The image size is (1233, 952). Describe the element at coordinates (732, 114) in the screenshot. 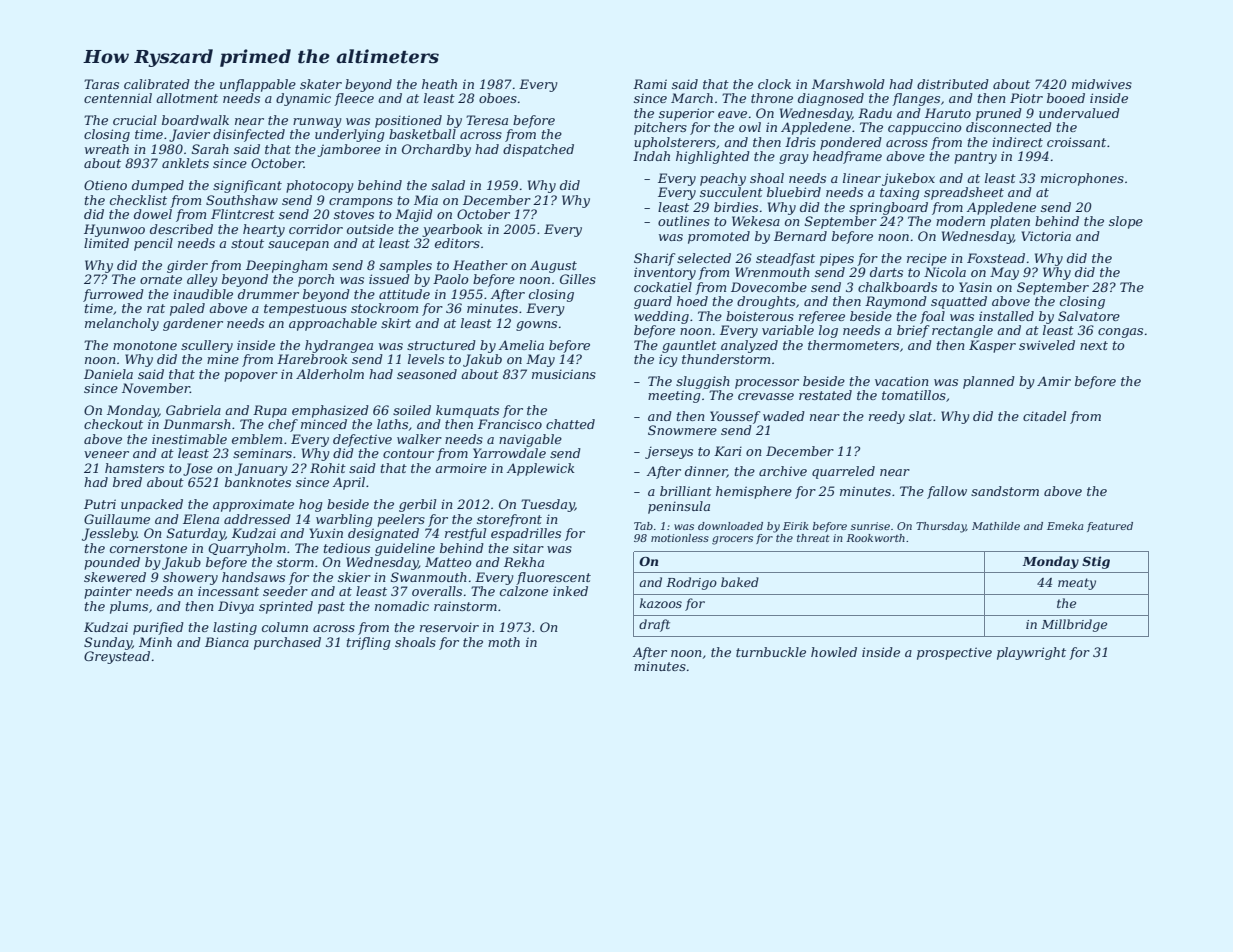

I see `eave` at that location.
